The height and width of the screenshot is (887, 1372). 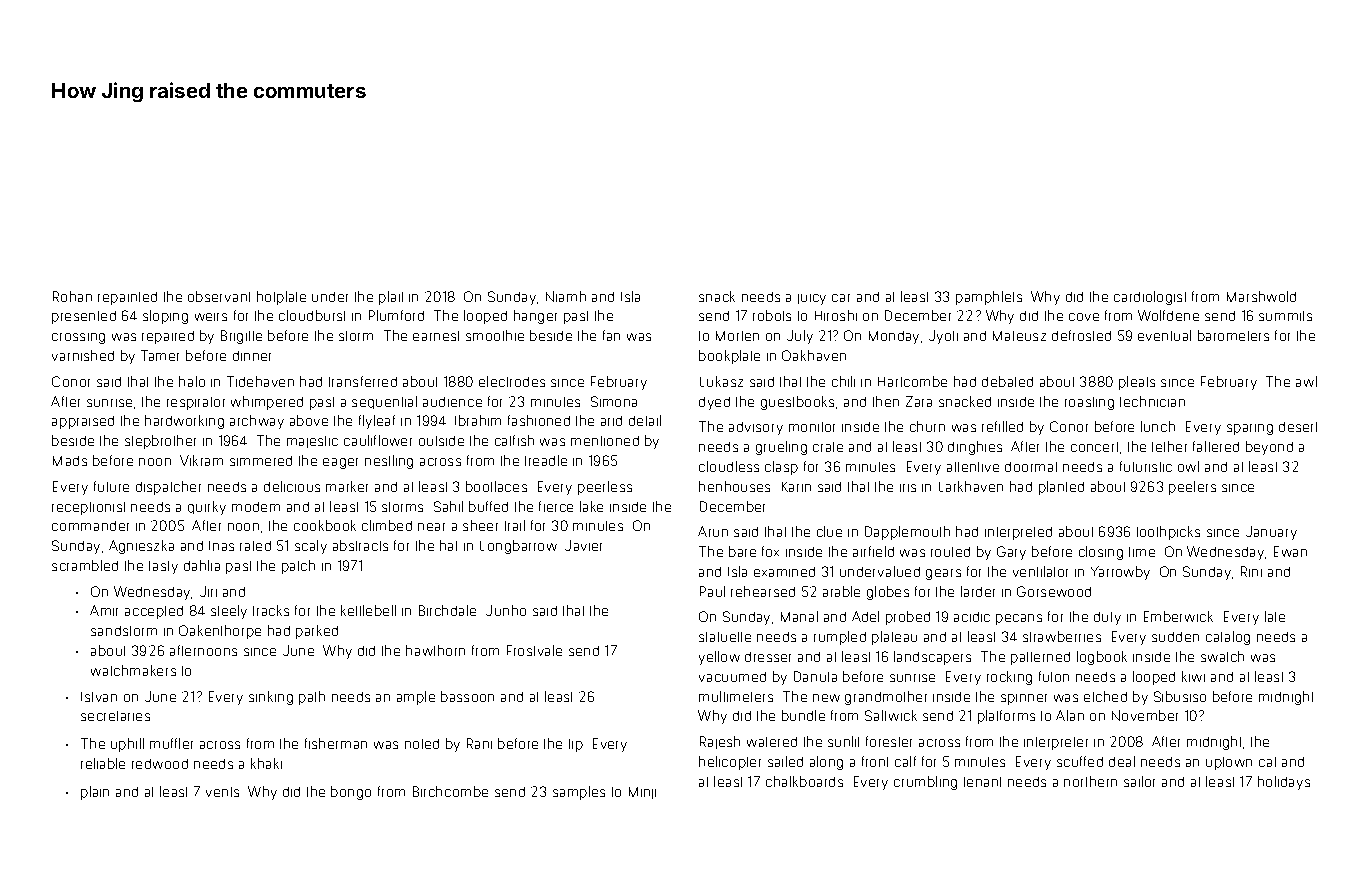 I want to click on November, so click(x=1145, y=715).
